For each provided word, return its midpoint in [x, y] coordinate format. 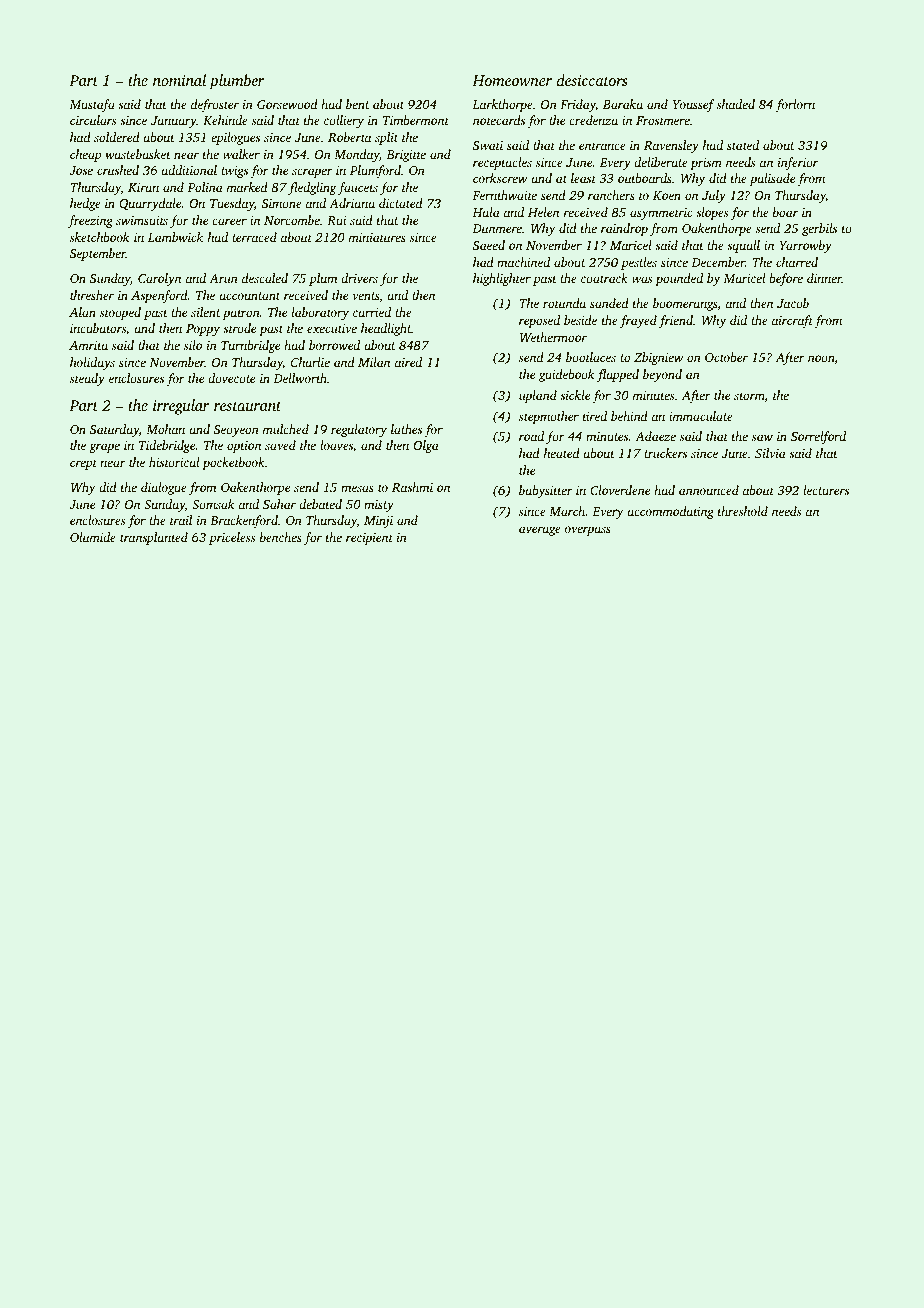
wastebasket [138, 154]
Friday [578, 105]
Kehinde [225, 120]
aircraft [792, 321]
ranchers [611, 195]
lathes [406, 429]
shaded [736, 104]
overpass [588, 531]
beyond [662, 375]
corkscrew [500, 178]
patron [241, 314]
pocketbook [233, 463]
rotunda [564, 303]
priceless [232, 538]
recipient [369, 539]
